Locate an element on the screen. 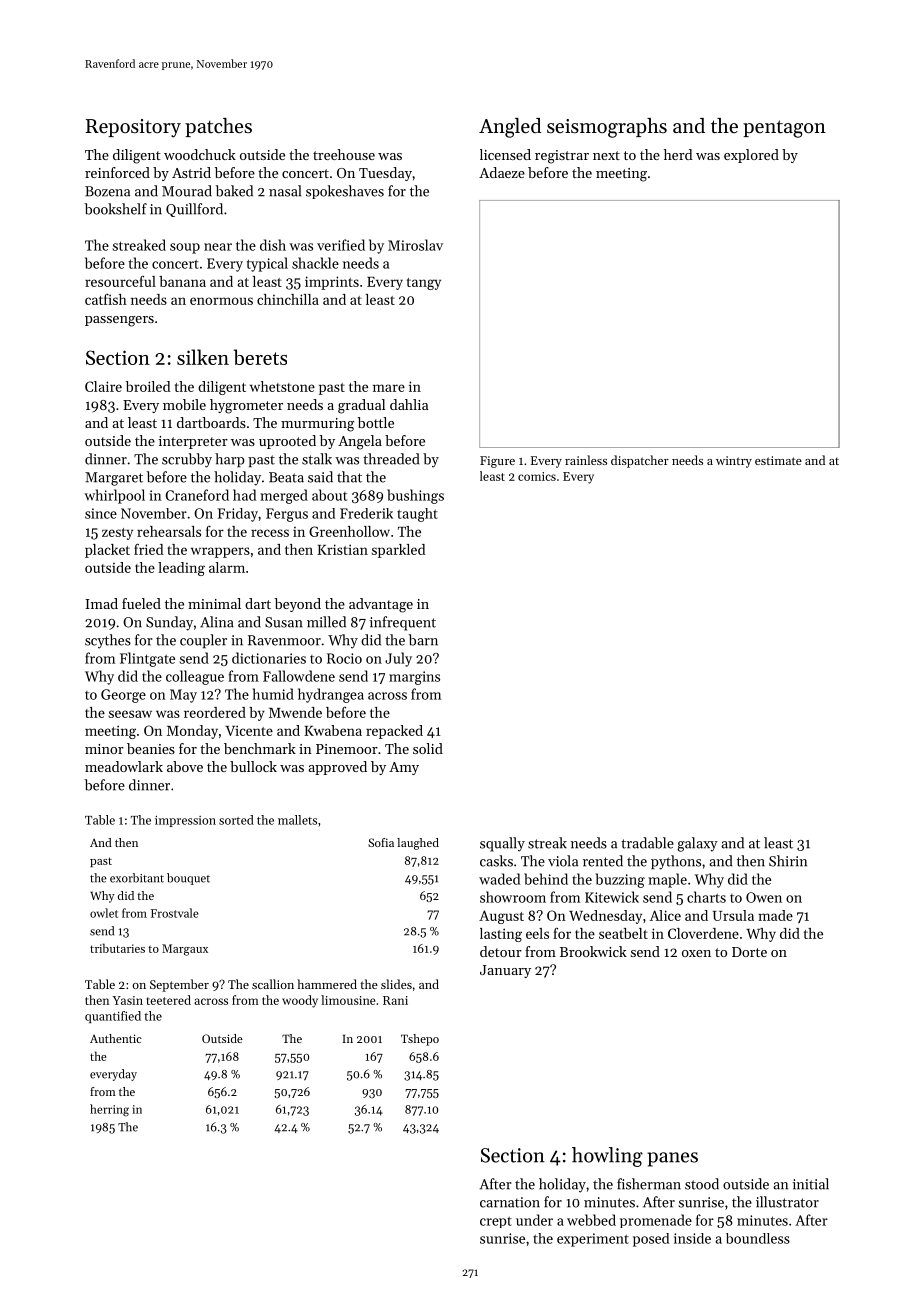 This screenshot has width=924, height=1308. galaxy is located at coordinates (697, 844).
